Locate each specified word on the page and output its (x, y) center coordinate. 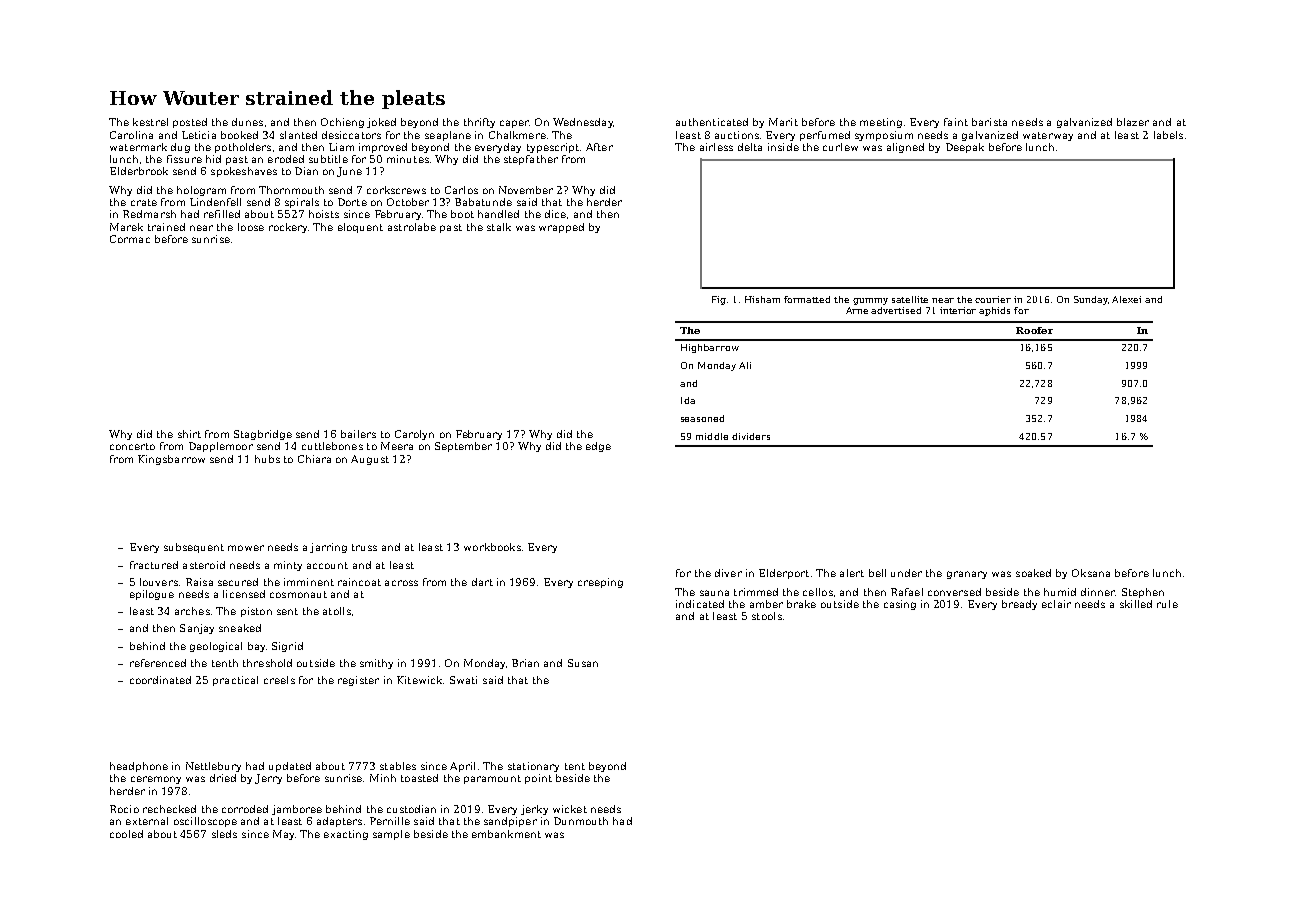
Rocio (124, 809)
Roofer (1034, 330)
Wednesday (583, 123)
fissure (184, 159)
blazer (1133, 122)
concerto (132, 446)
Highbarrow (710, 348)
